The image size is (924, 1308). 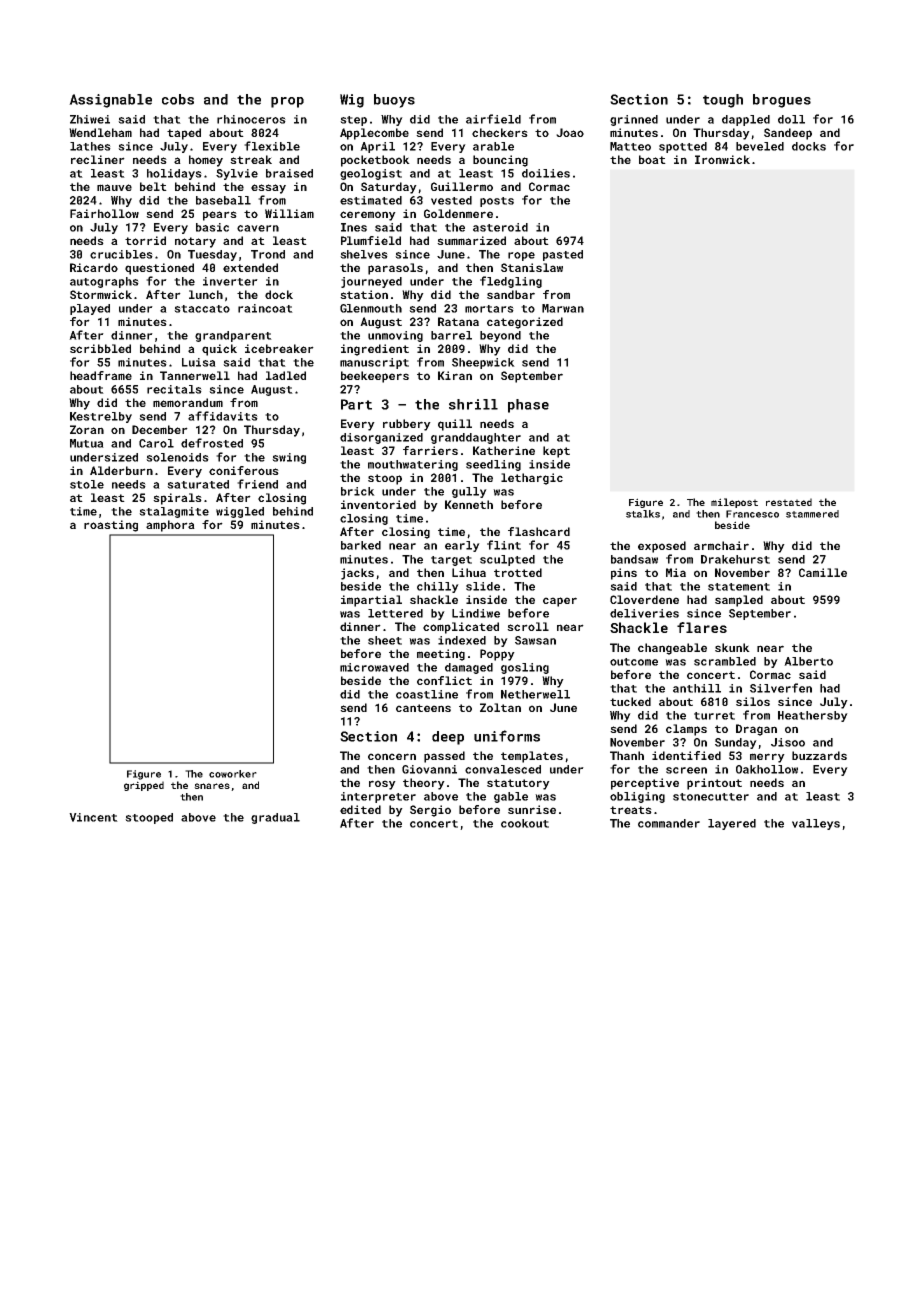 I want to click on staccato, so click(x=202, y=309).
